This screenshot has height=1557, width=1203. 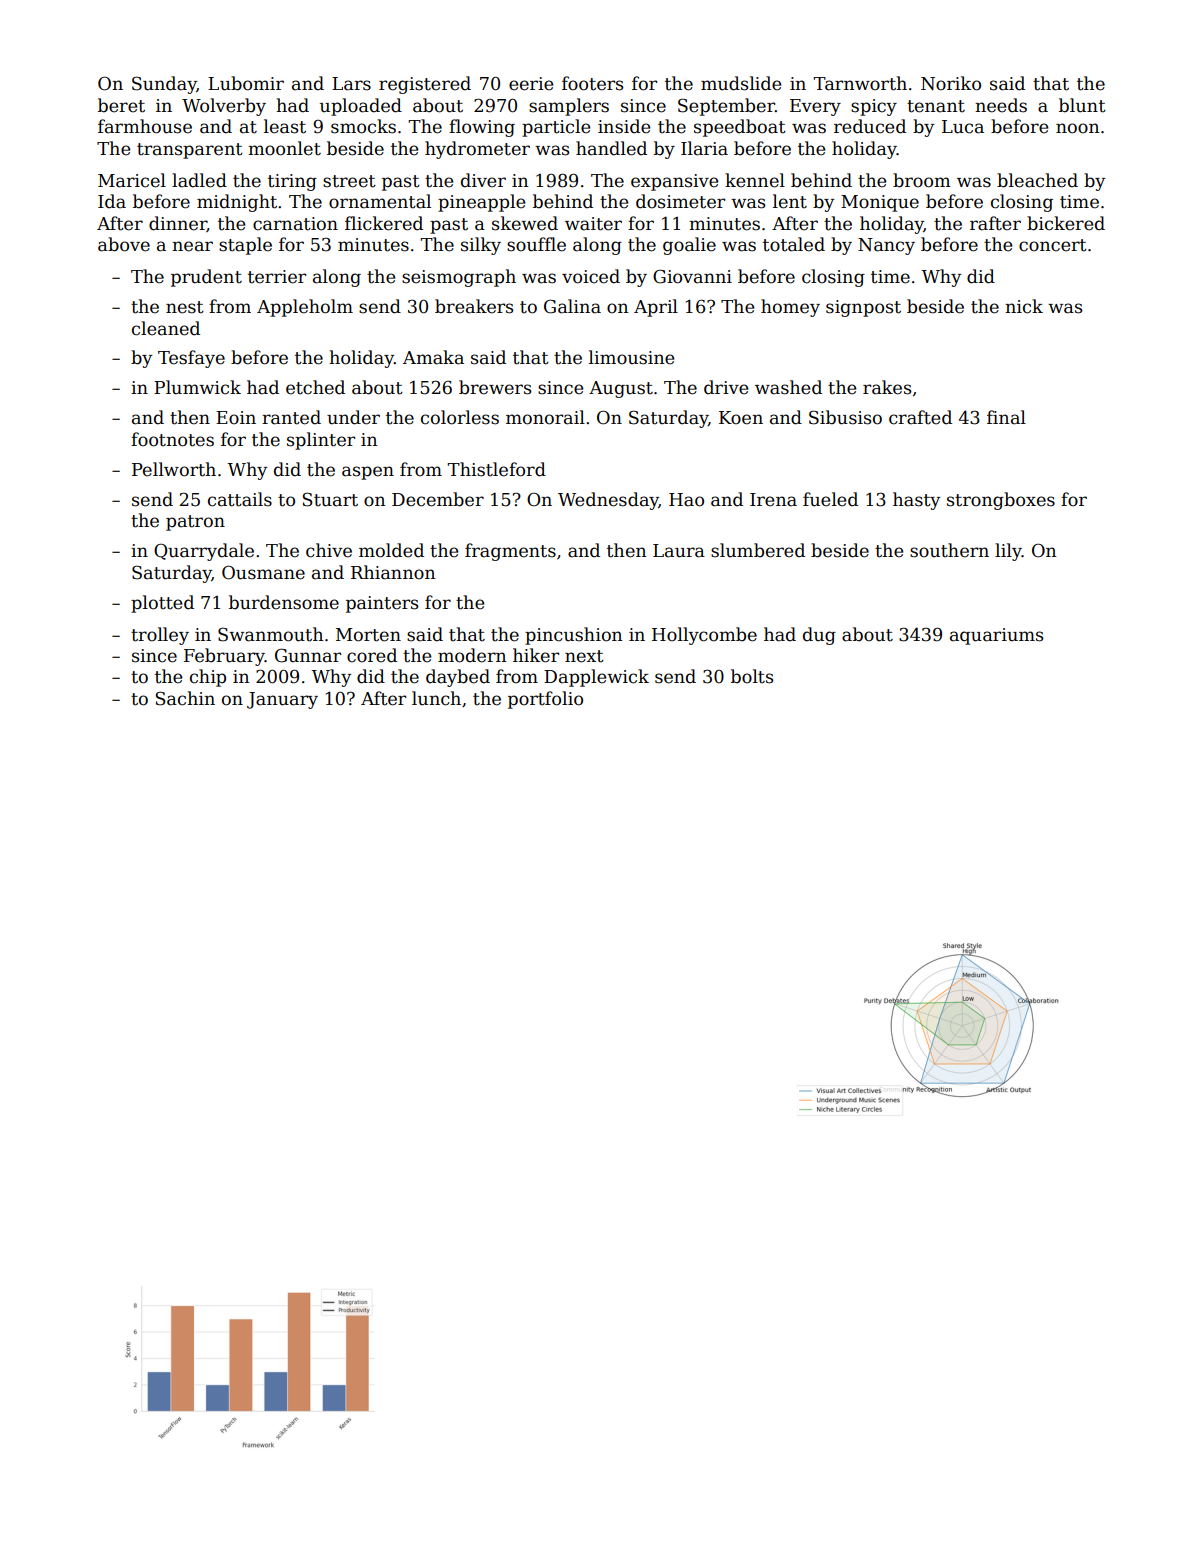 What do you see at coordinates (922, 180) in the screenshot?
I see `broom` at bounding box center [922, 180].
